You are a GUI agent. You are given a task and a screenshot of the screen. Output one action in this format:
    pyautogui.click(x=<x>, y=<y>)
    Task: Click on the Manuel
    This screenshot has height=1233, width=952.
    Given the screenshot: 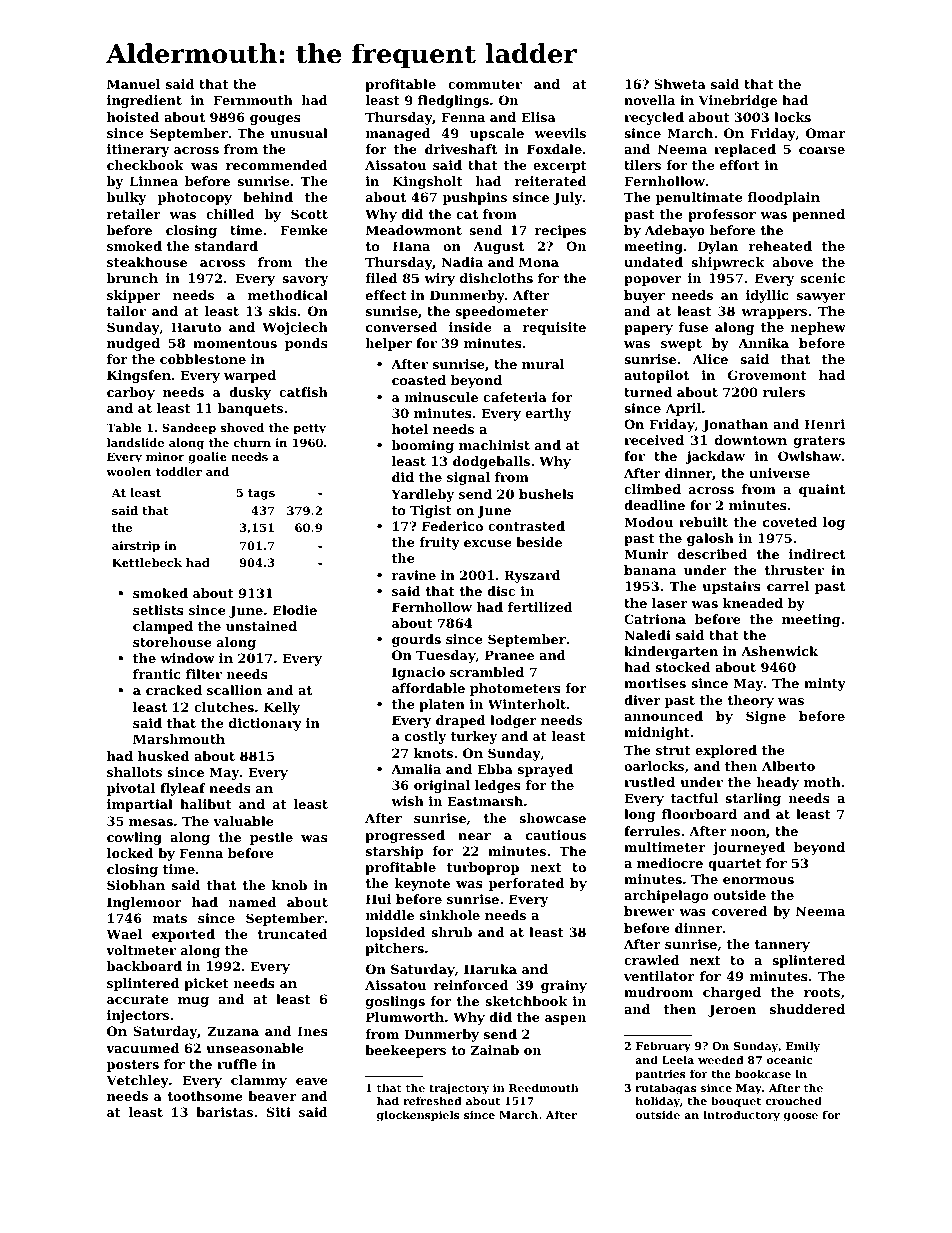 What is the action you would take?
    pyautogui.click(x=133, y=84)
